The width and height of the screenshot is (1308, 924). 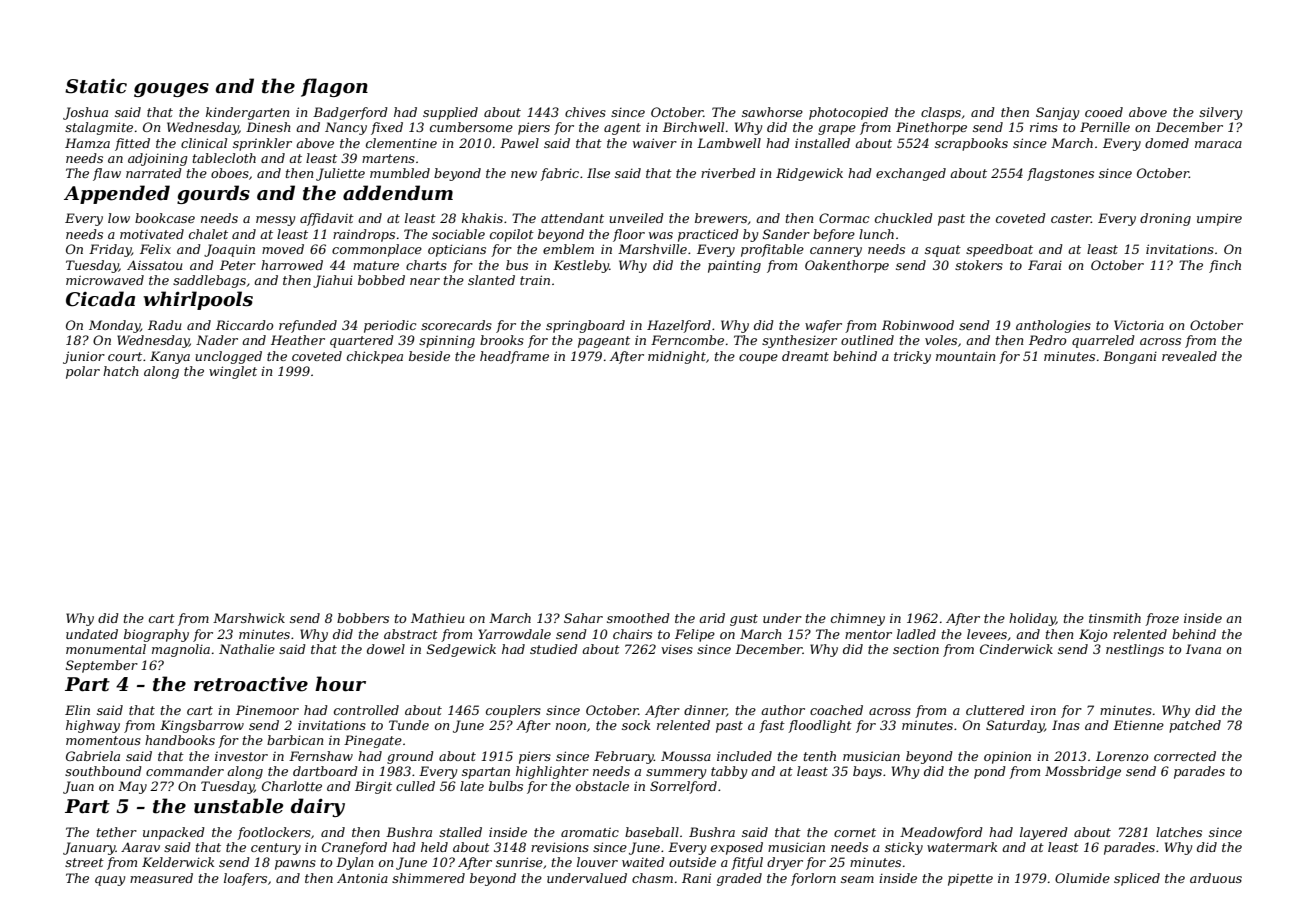 What do you see at coordinates (381, 280) in the screenshot?
I see `bobbed` at bounding box center [381, 280].
